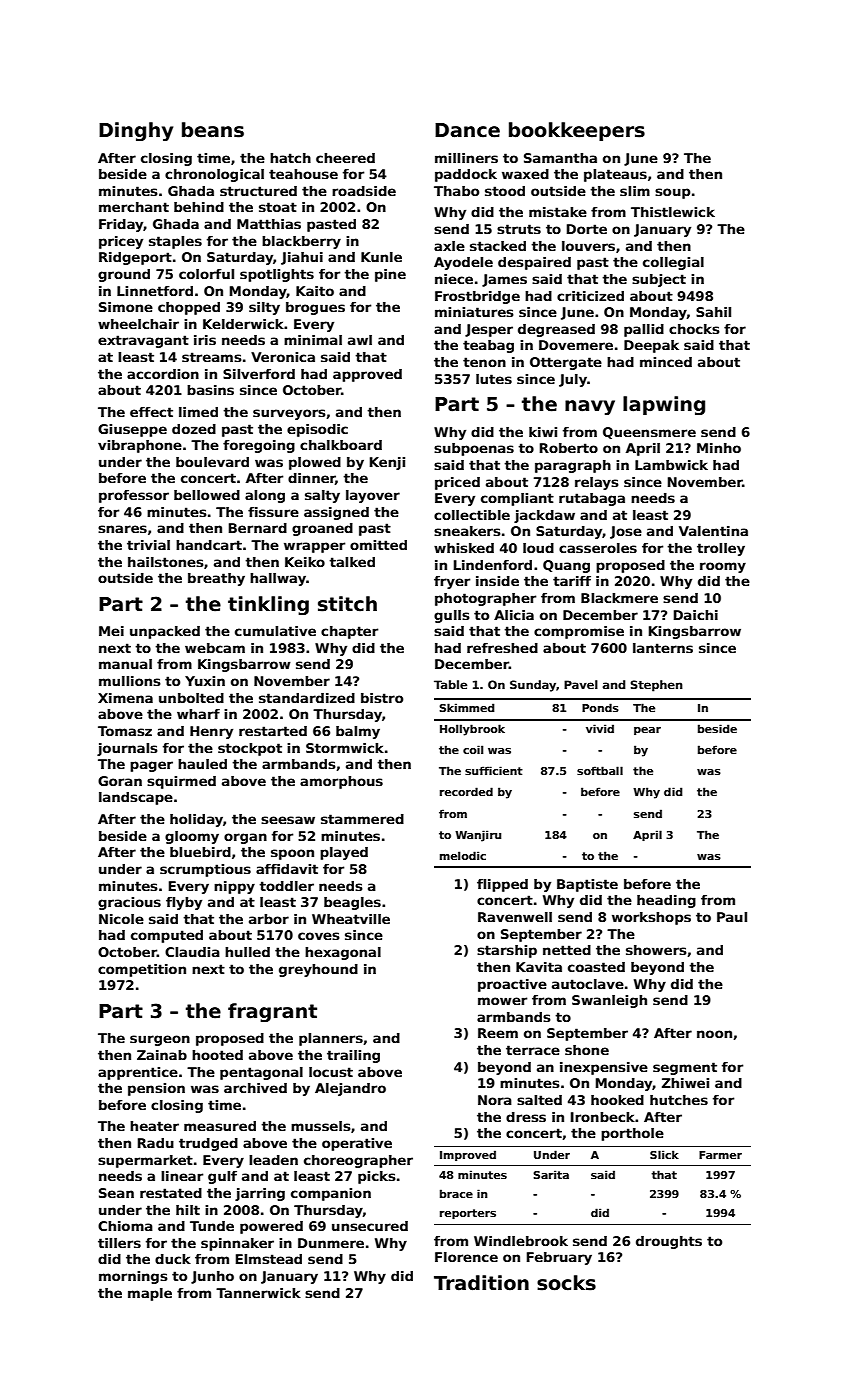  What do you see at coordinates (669, 1242) in the document?
I see `droughts` at bounding box center [669, 1242].
